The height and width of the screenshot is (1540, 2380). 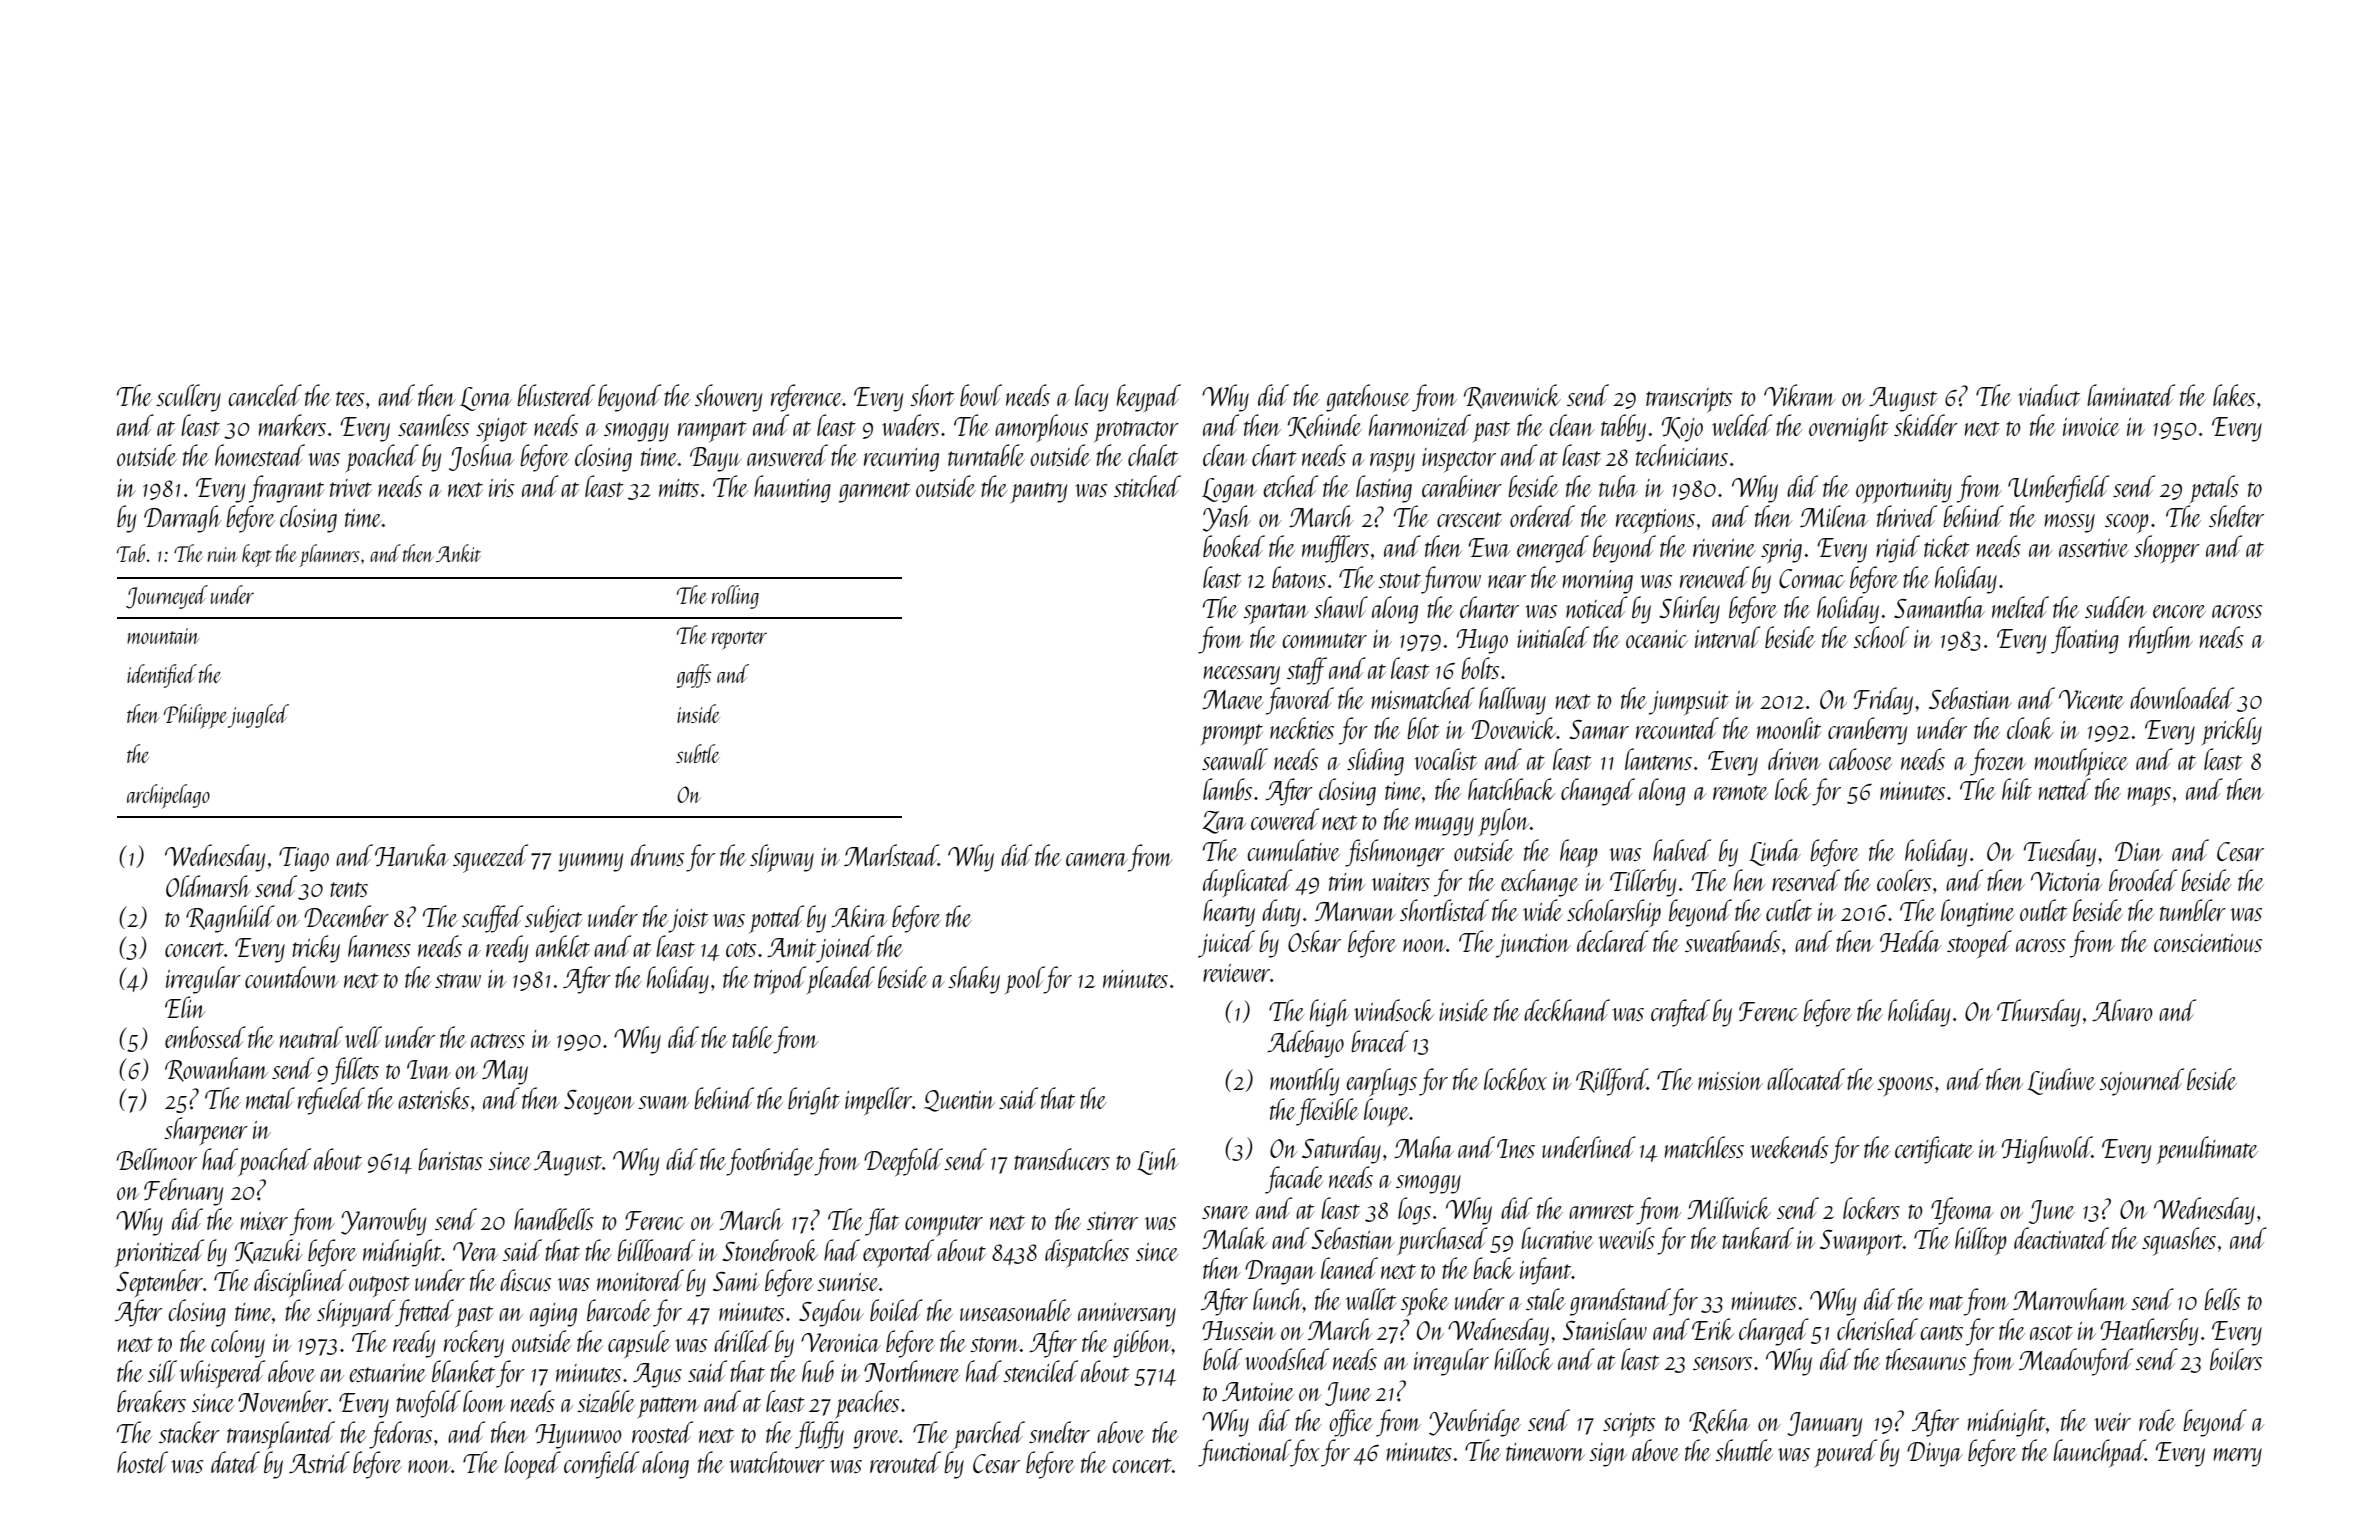 I want to click on archipelago, so click(x=168, y=796).
